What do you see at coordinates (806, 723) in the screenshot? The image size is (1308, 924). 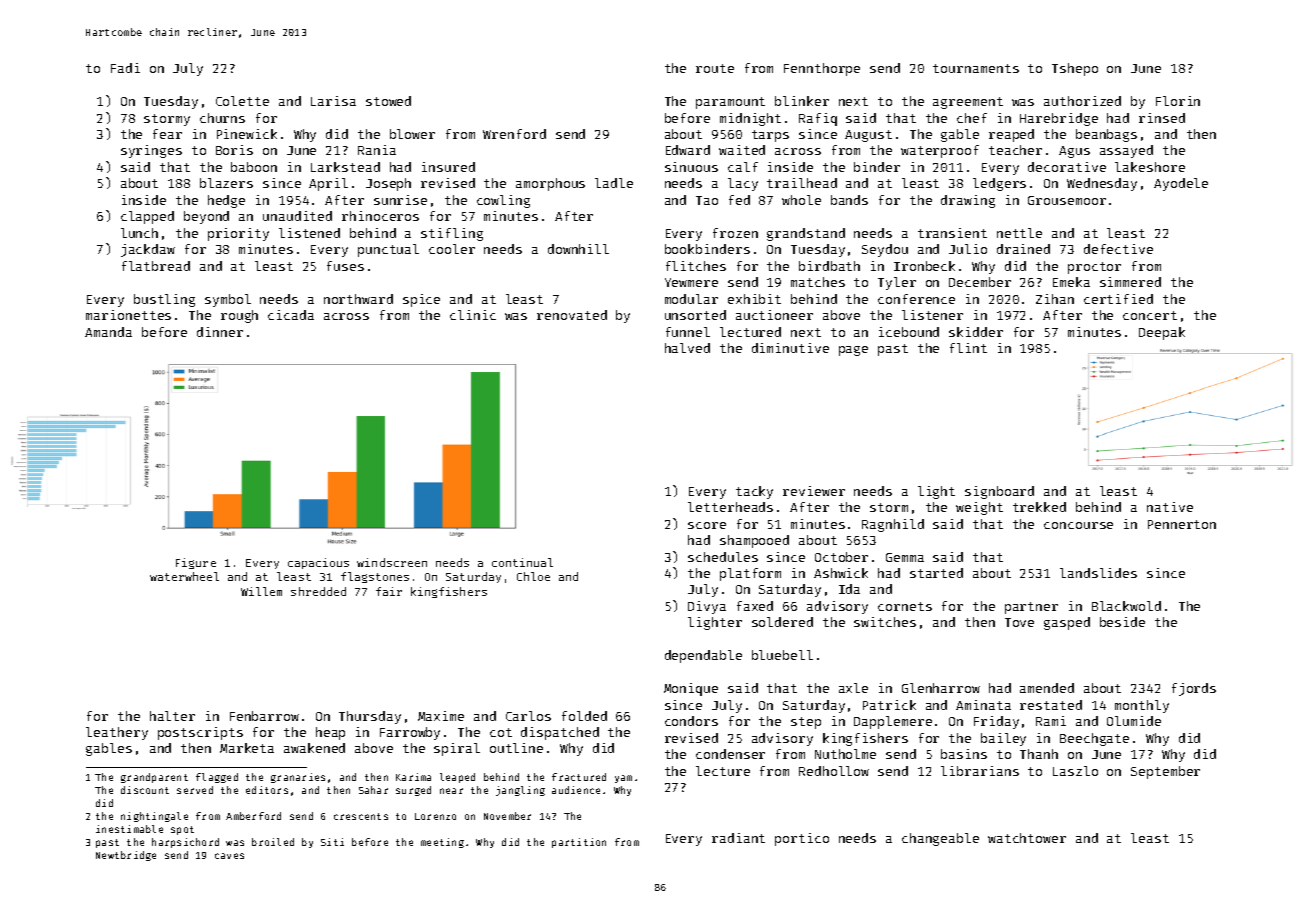 I see `step` at bounding box center [806, 723].
